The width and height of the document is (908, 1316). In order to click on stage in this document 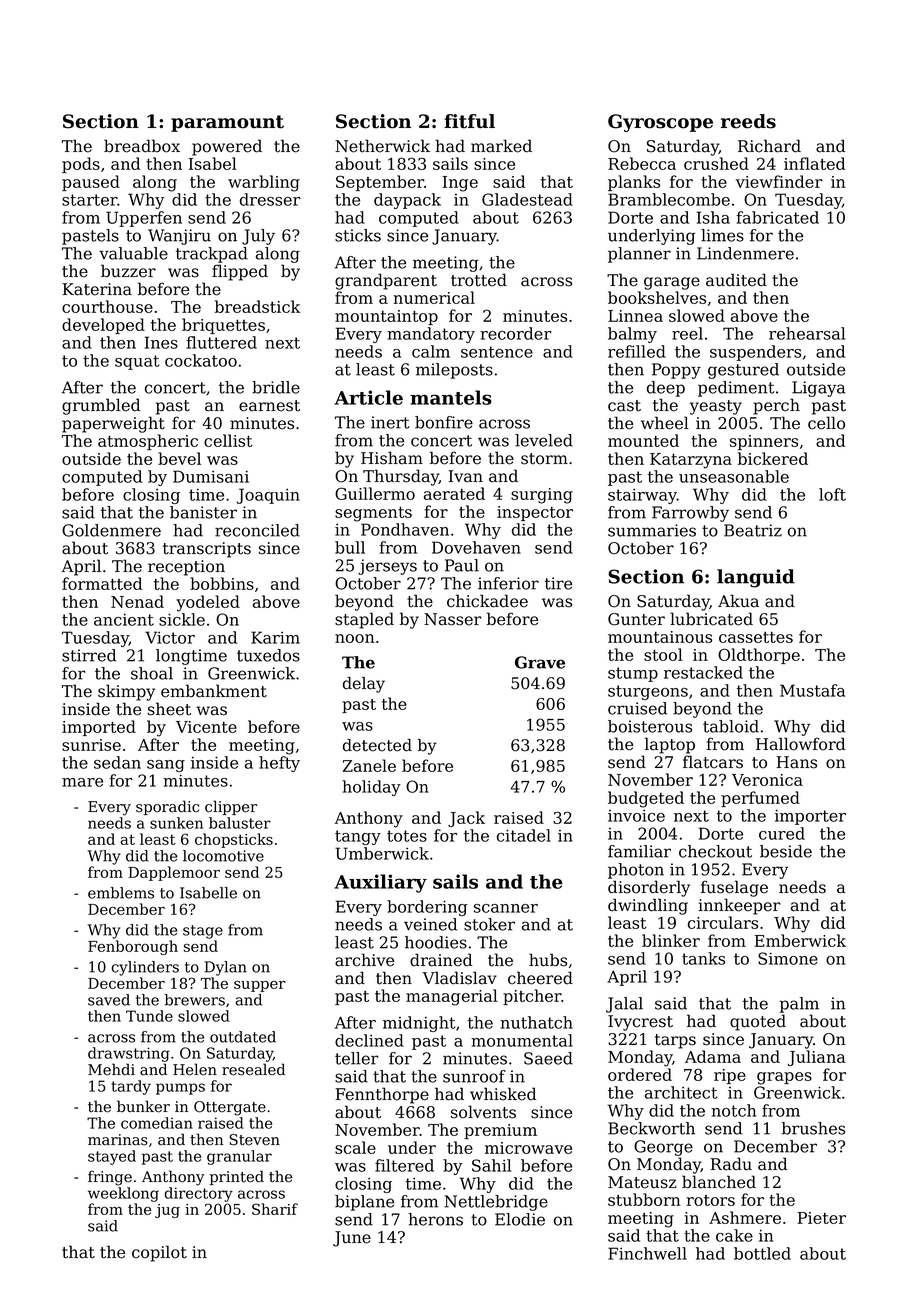, I will do `click(203, 932)`.
